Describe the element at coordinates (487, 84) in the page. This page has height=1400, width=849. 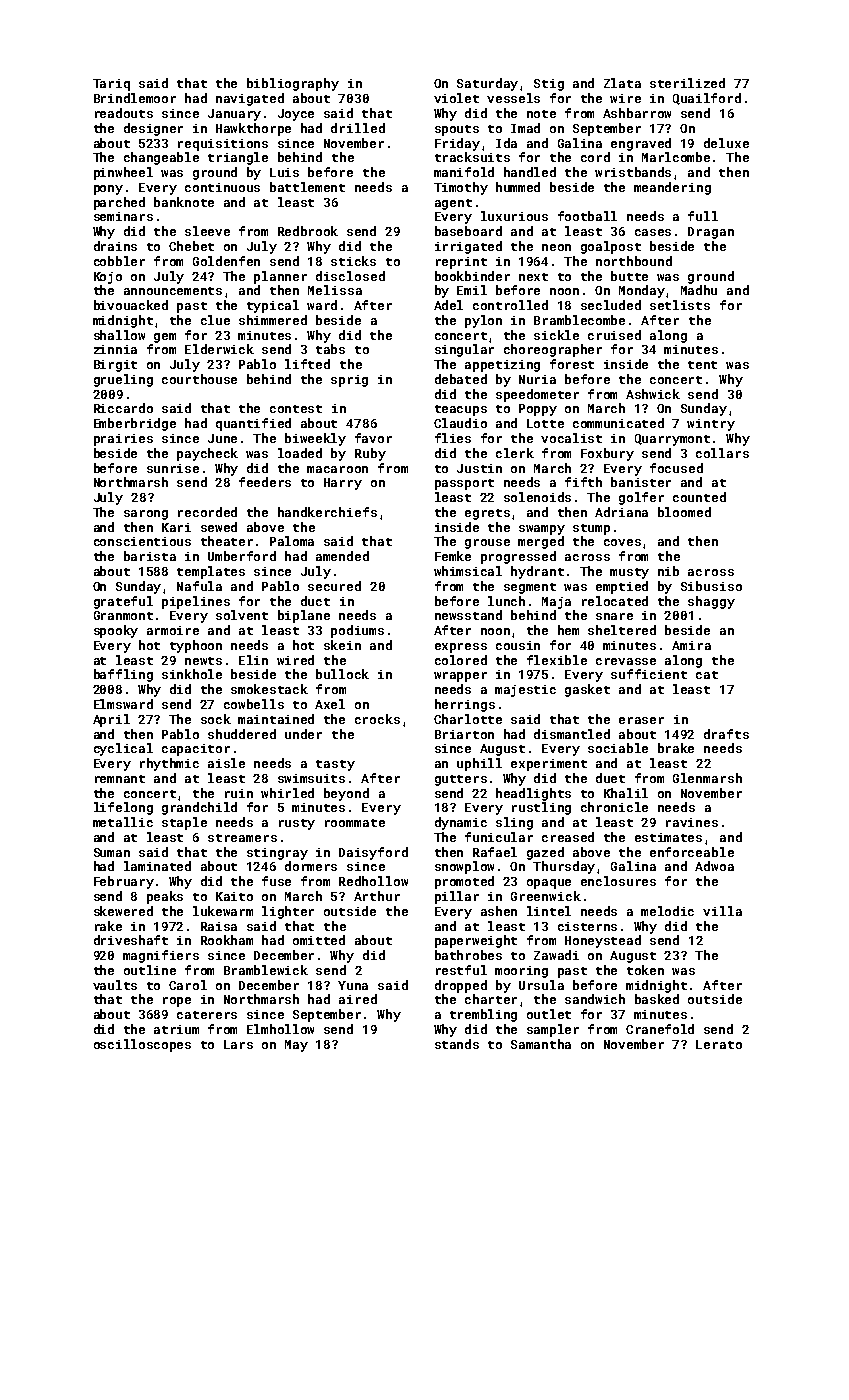
I see `Saturday` at that location.
